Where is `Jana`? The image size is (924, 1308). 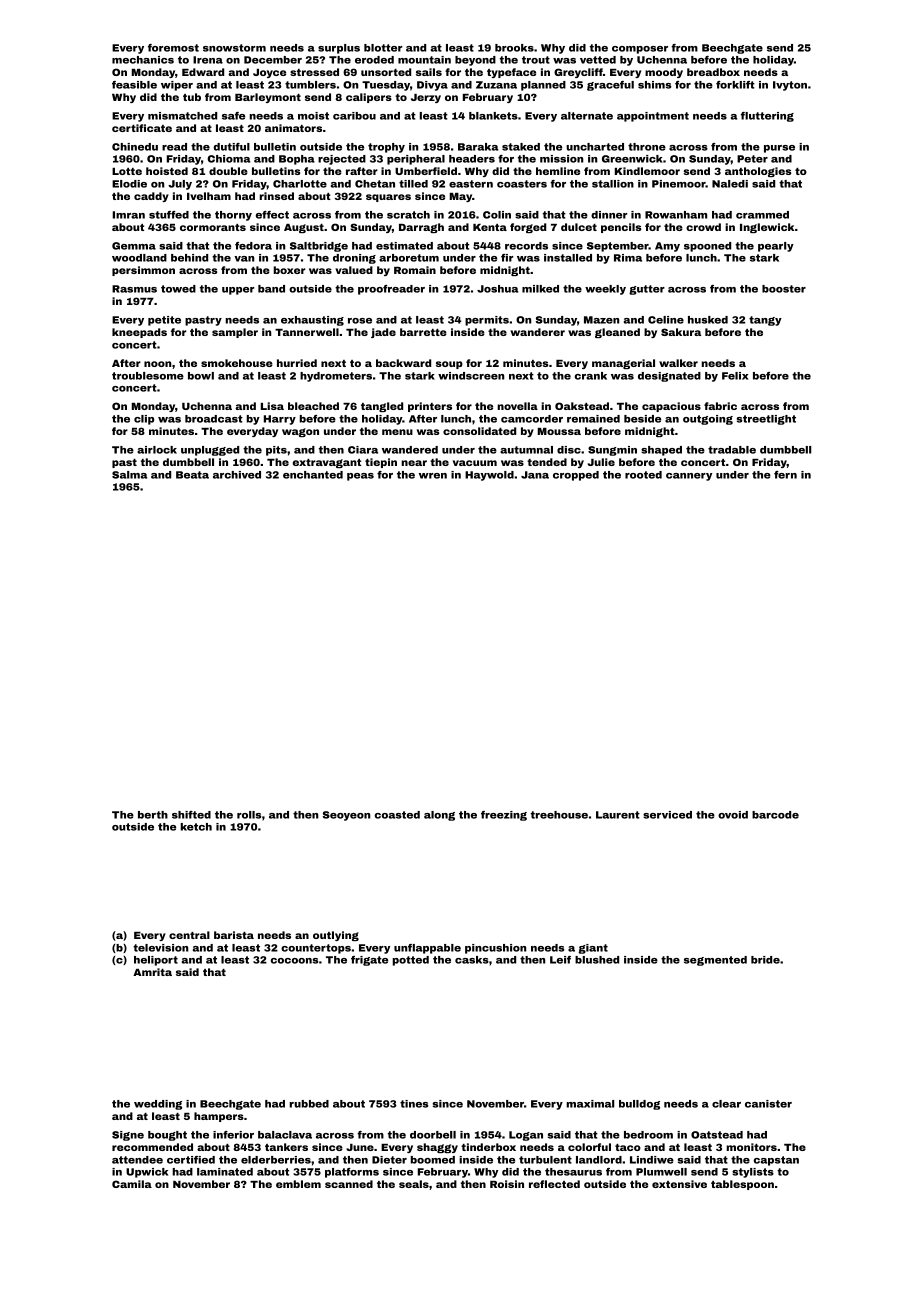
Jana is located at coordinates (535, 475).
